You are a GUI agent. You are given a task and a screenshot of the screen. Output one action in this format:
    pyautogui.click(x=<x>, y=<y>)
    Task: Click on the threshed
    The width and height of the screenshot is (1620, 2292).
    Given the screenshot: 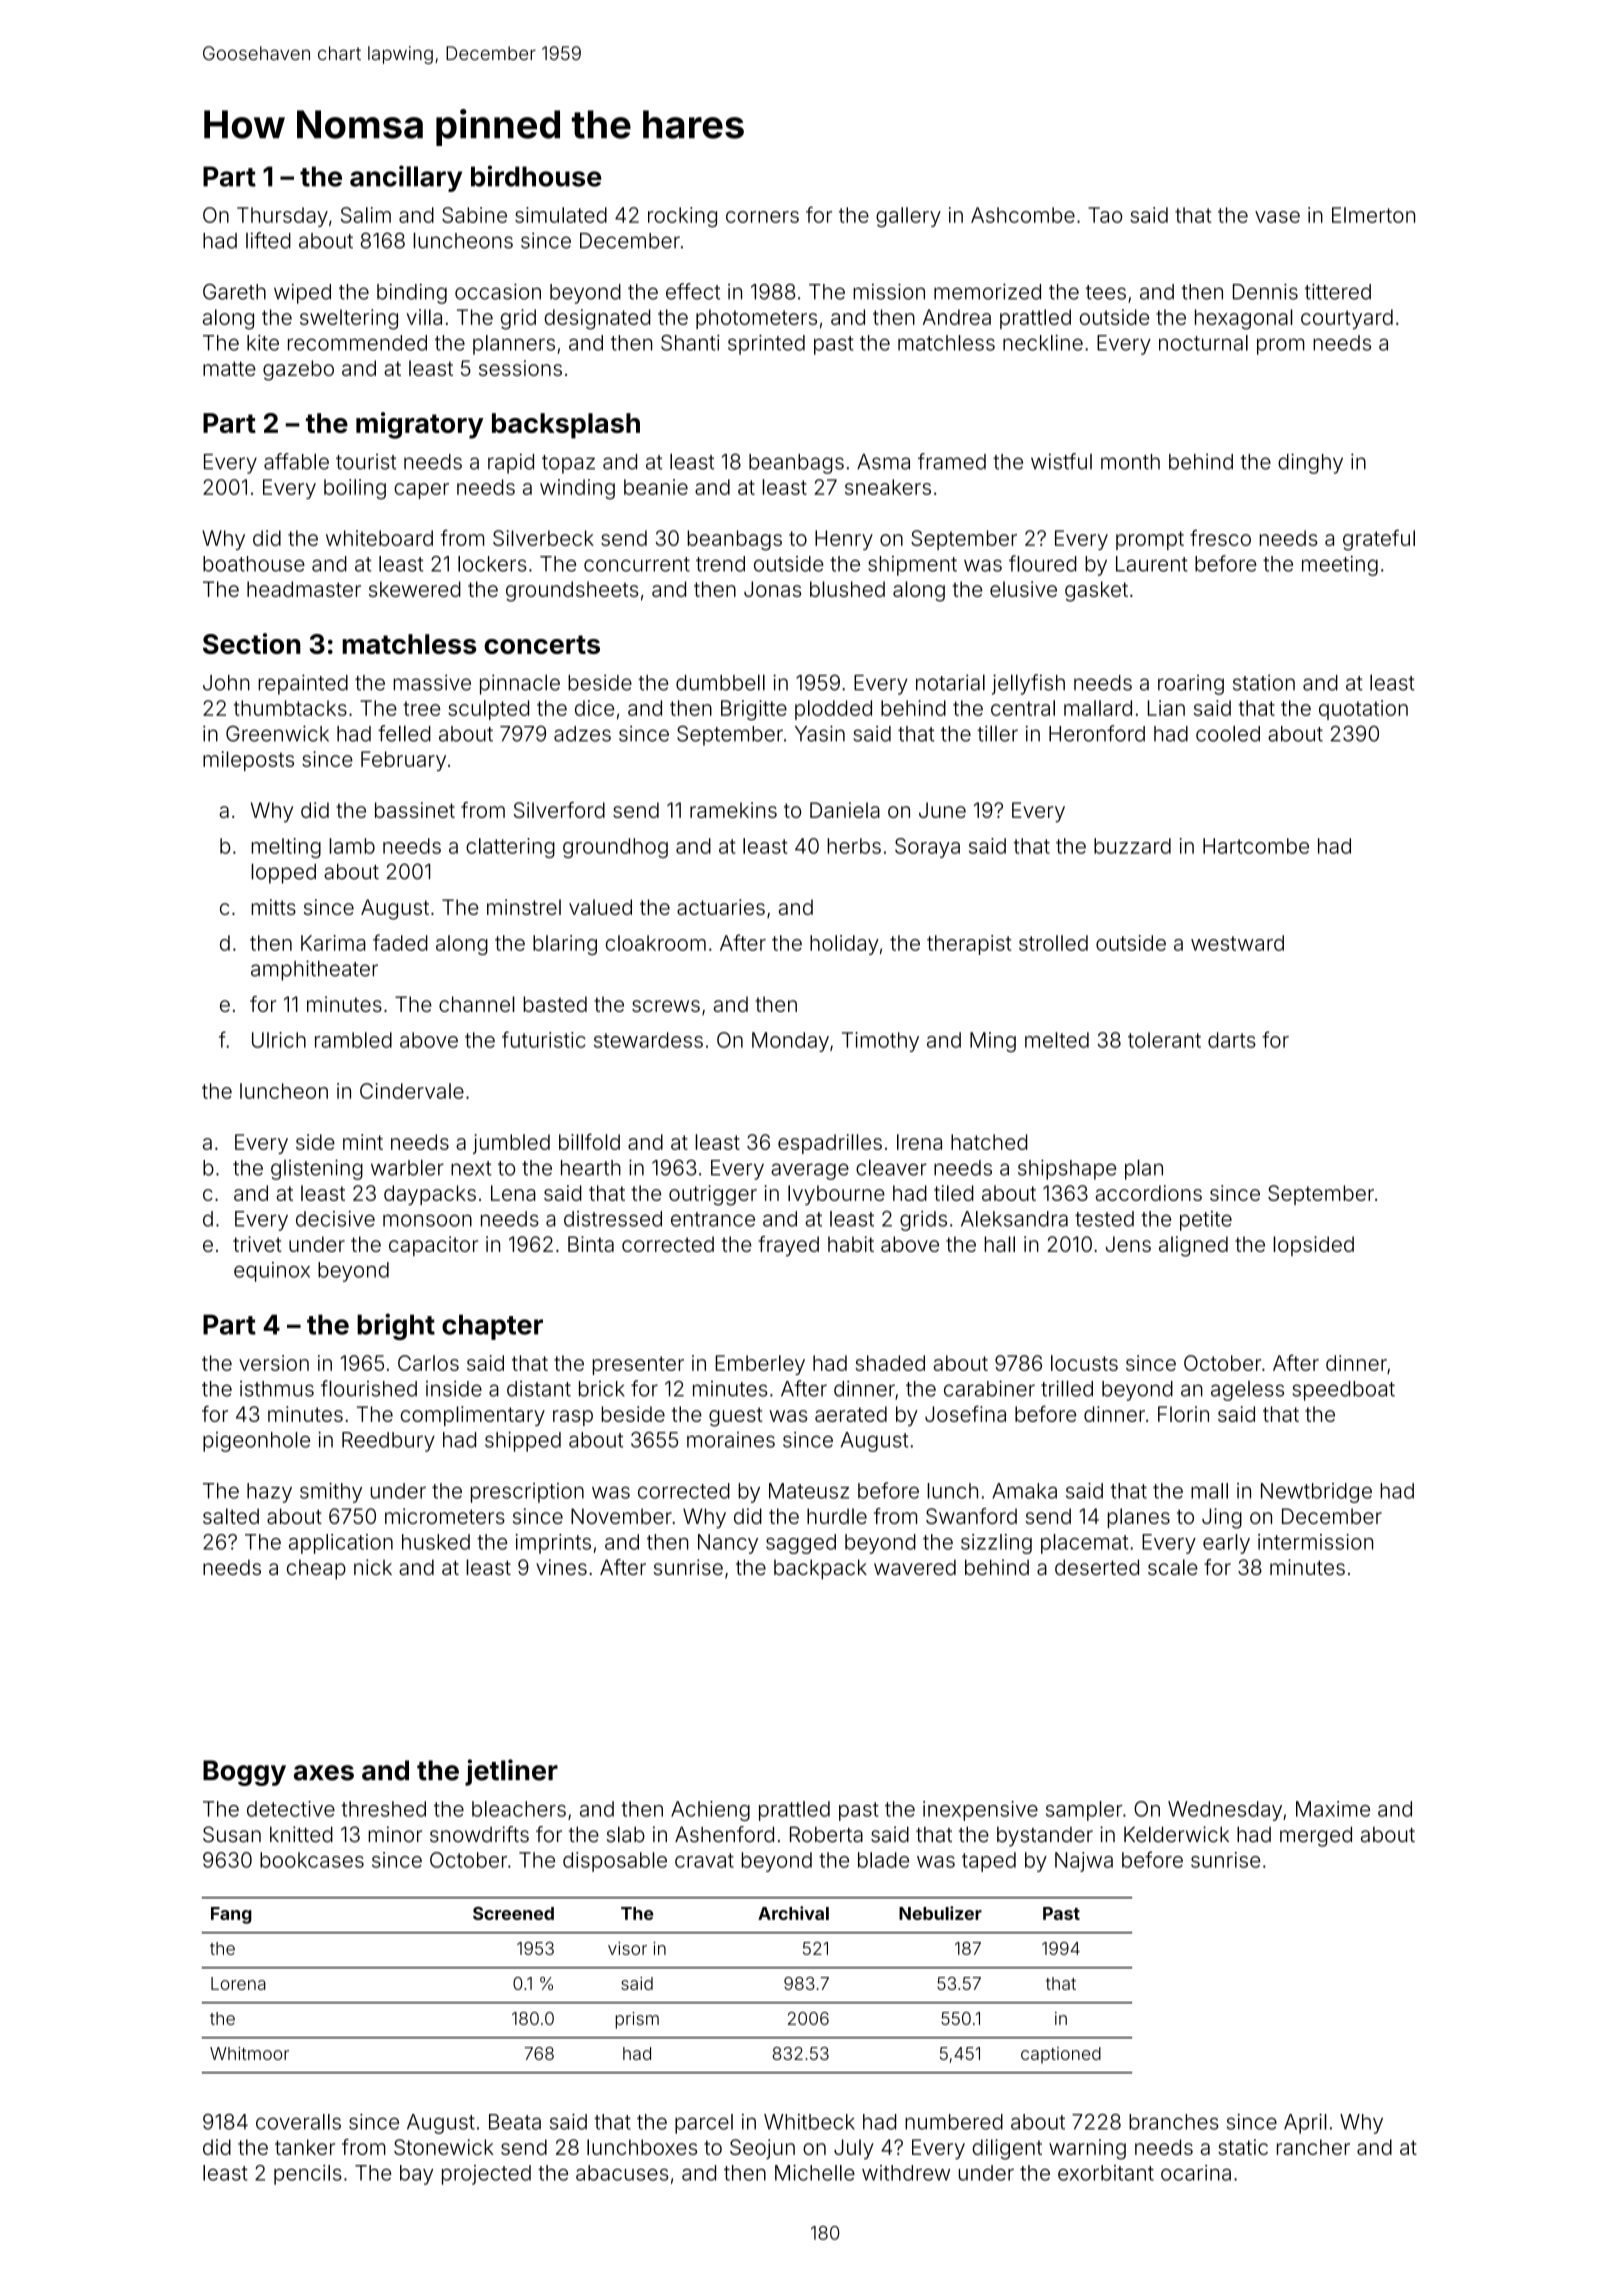 What is the action you would take?
    pyautogui.click(x=383, y=1809)
